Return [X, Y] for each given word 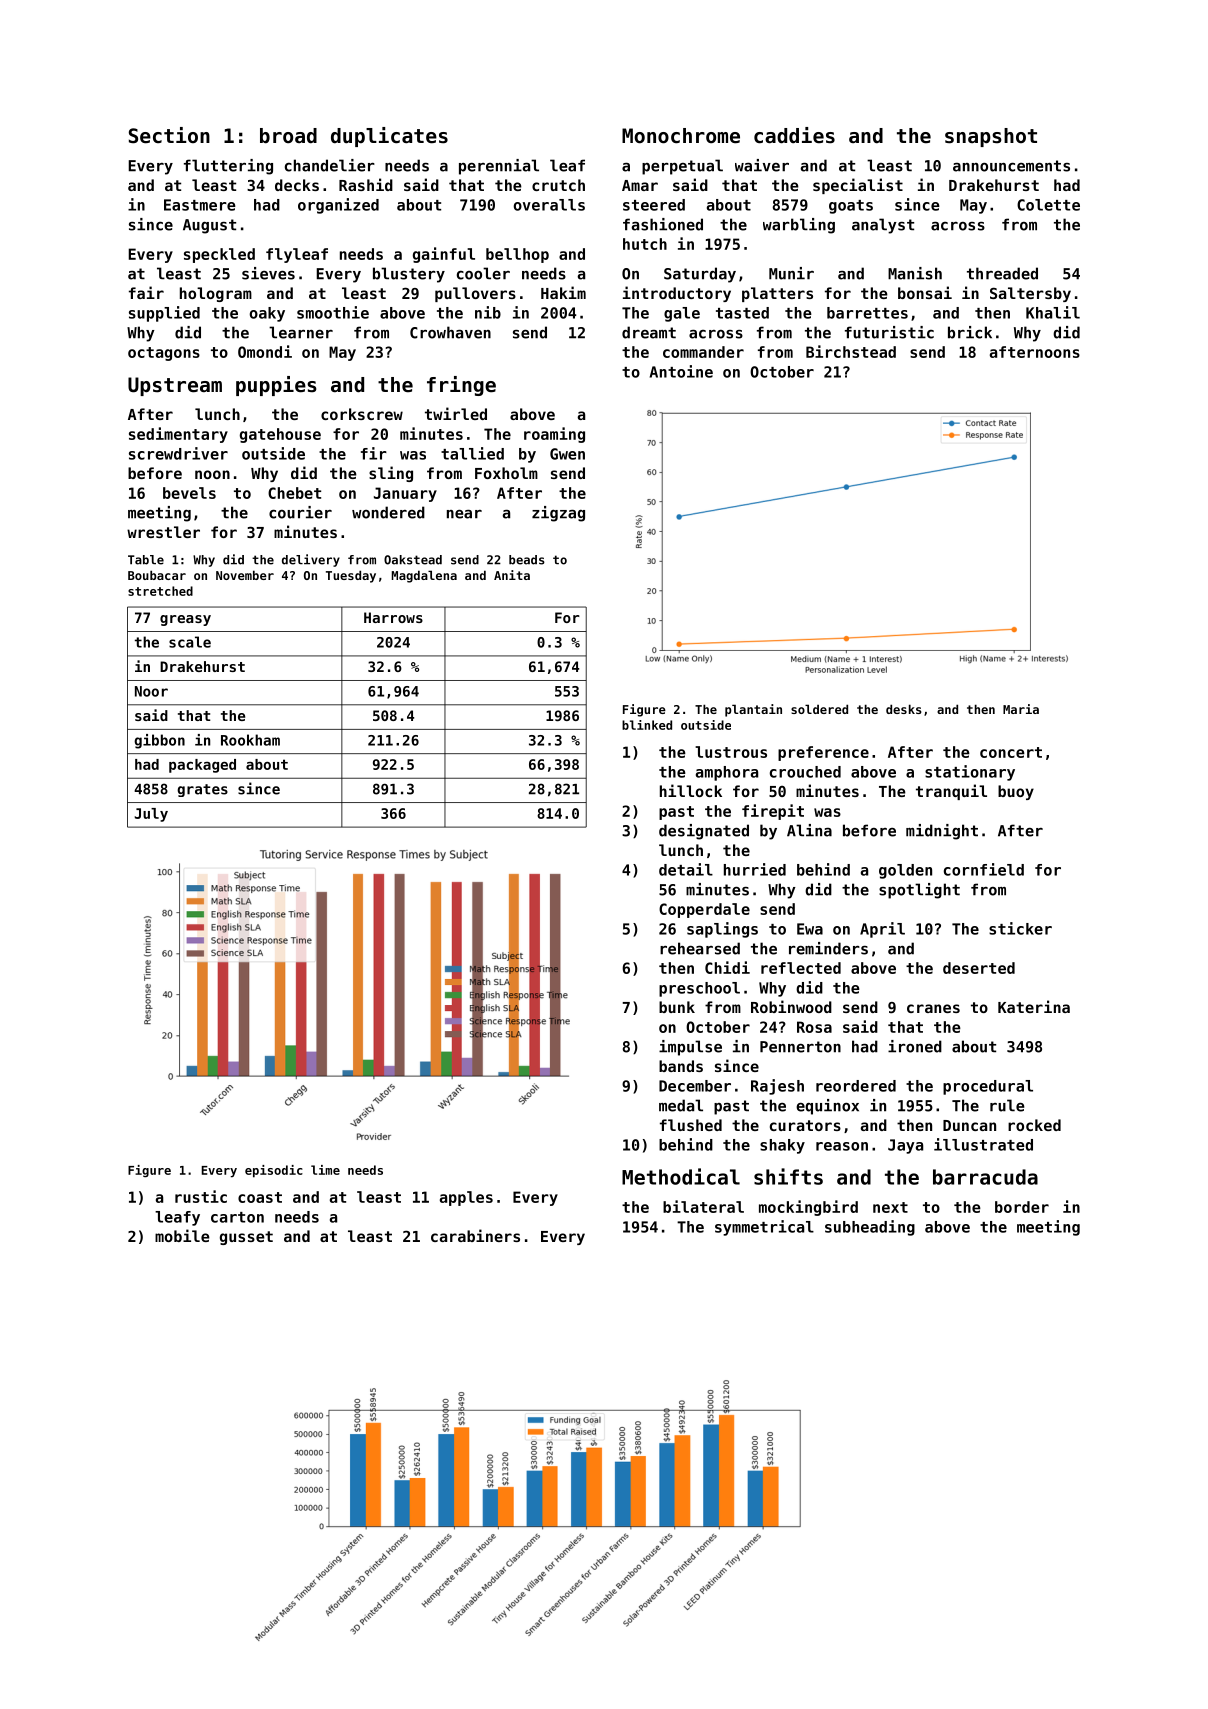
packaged [202, 766]
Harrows [393, 617]
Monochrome [681, 136]
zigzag [558, 514]
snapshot [991, 137]
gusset [246, 1238]
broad [288, 136]
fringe [461, 386]
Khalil [1053, 312]
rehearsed [700, 948]
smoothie [333, 312]
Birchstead [851, 351]
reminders [828, 948]
